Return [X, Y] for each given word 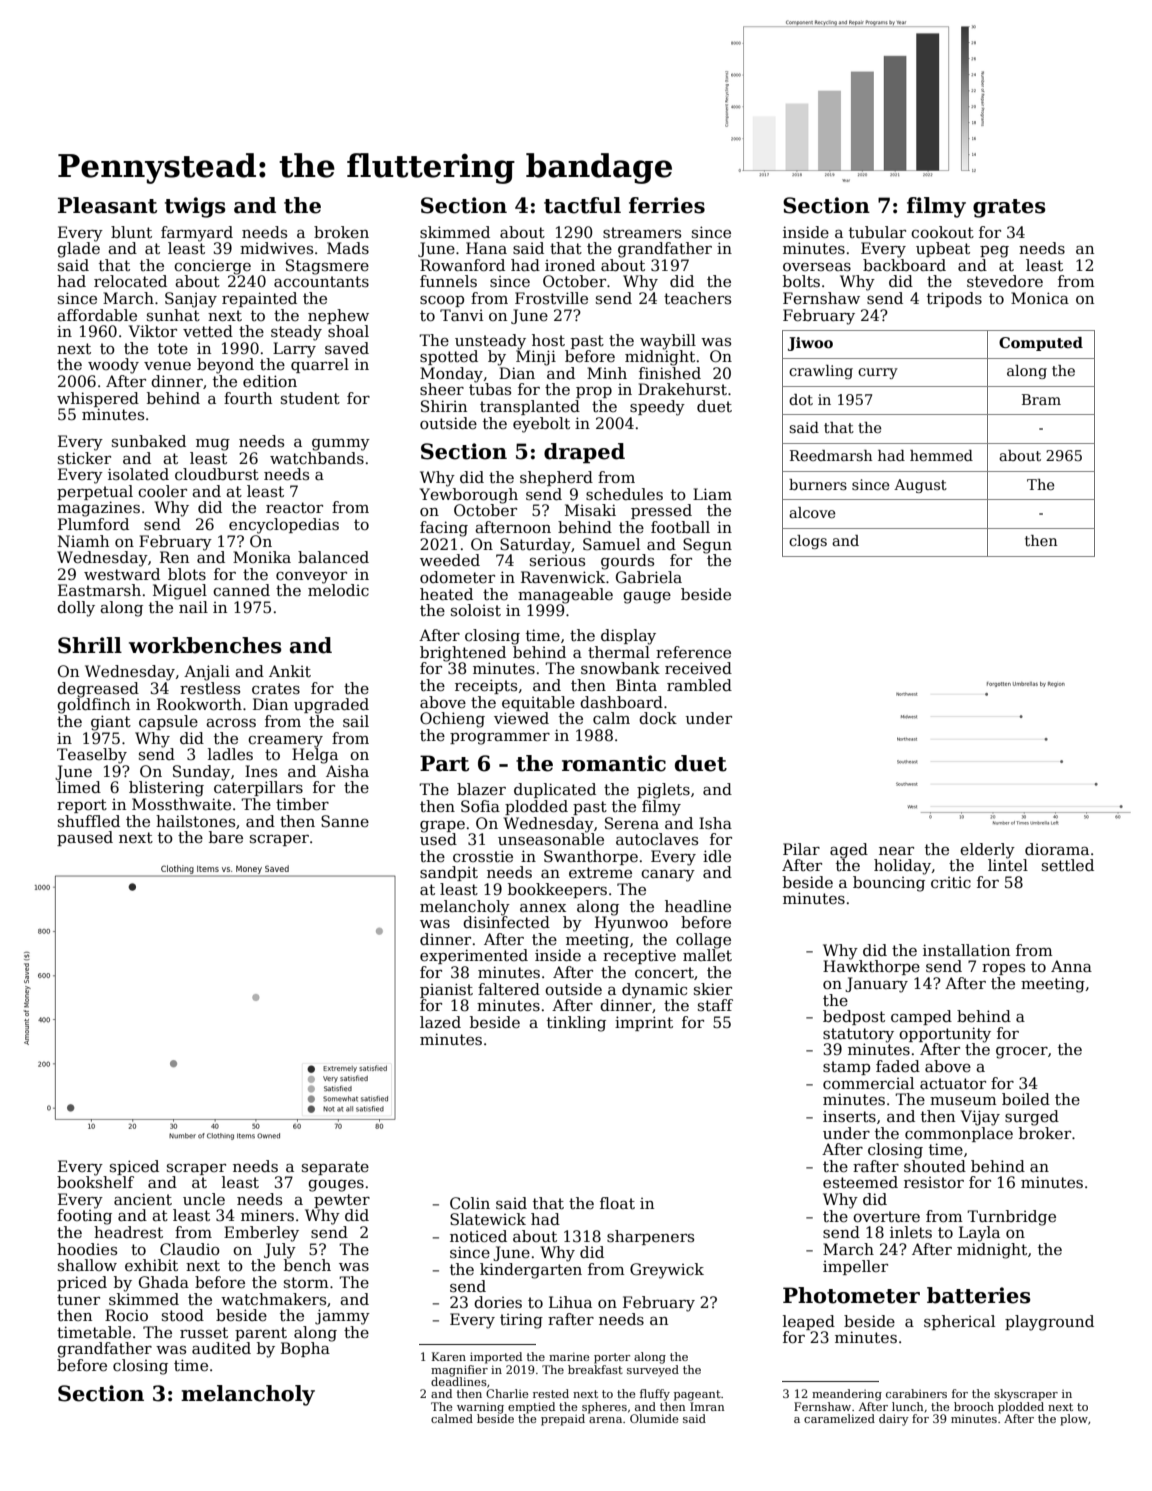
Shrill [90, 645]
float [617, 1203]
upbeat [943, 249]
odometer [457, 577]
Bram [1041, 399]
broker [1045, 1133]
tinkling [576, 1024]
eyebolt [541, 425]
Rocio [126, 1315]
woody [113, 366]
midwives [276, 248]
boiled [1026, 1099]
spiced [134, 1167]
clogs [808, 542]
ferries [667, 205]
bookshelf [95, 1182]
